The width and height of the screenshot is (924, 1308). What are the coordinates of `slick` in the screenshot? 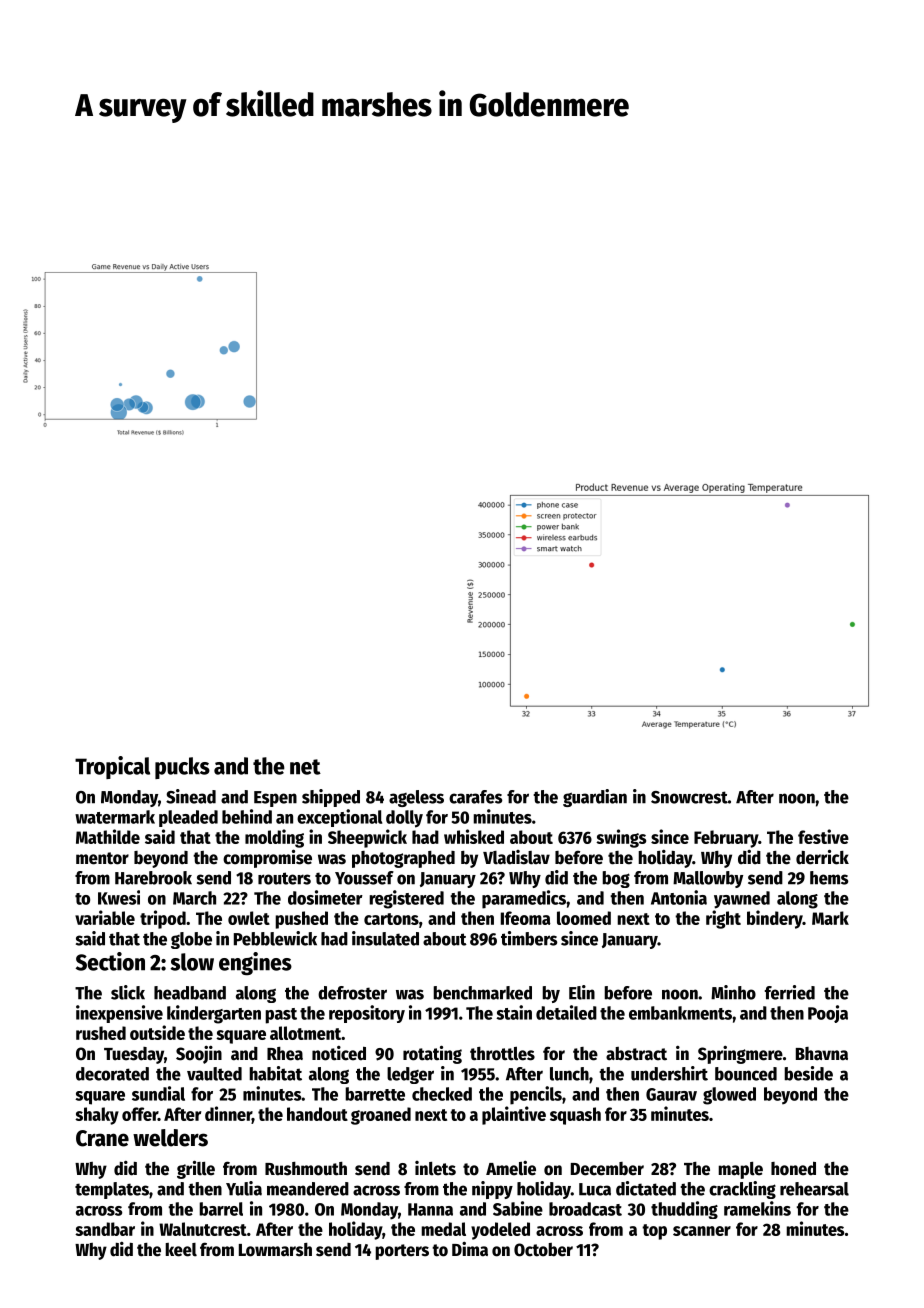 It's located at (128, 992).
